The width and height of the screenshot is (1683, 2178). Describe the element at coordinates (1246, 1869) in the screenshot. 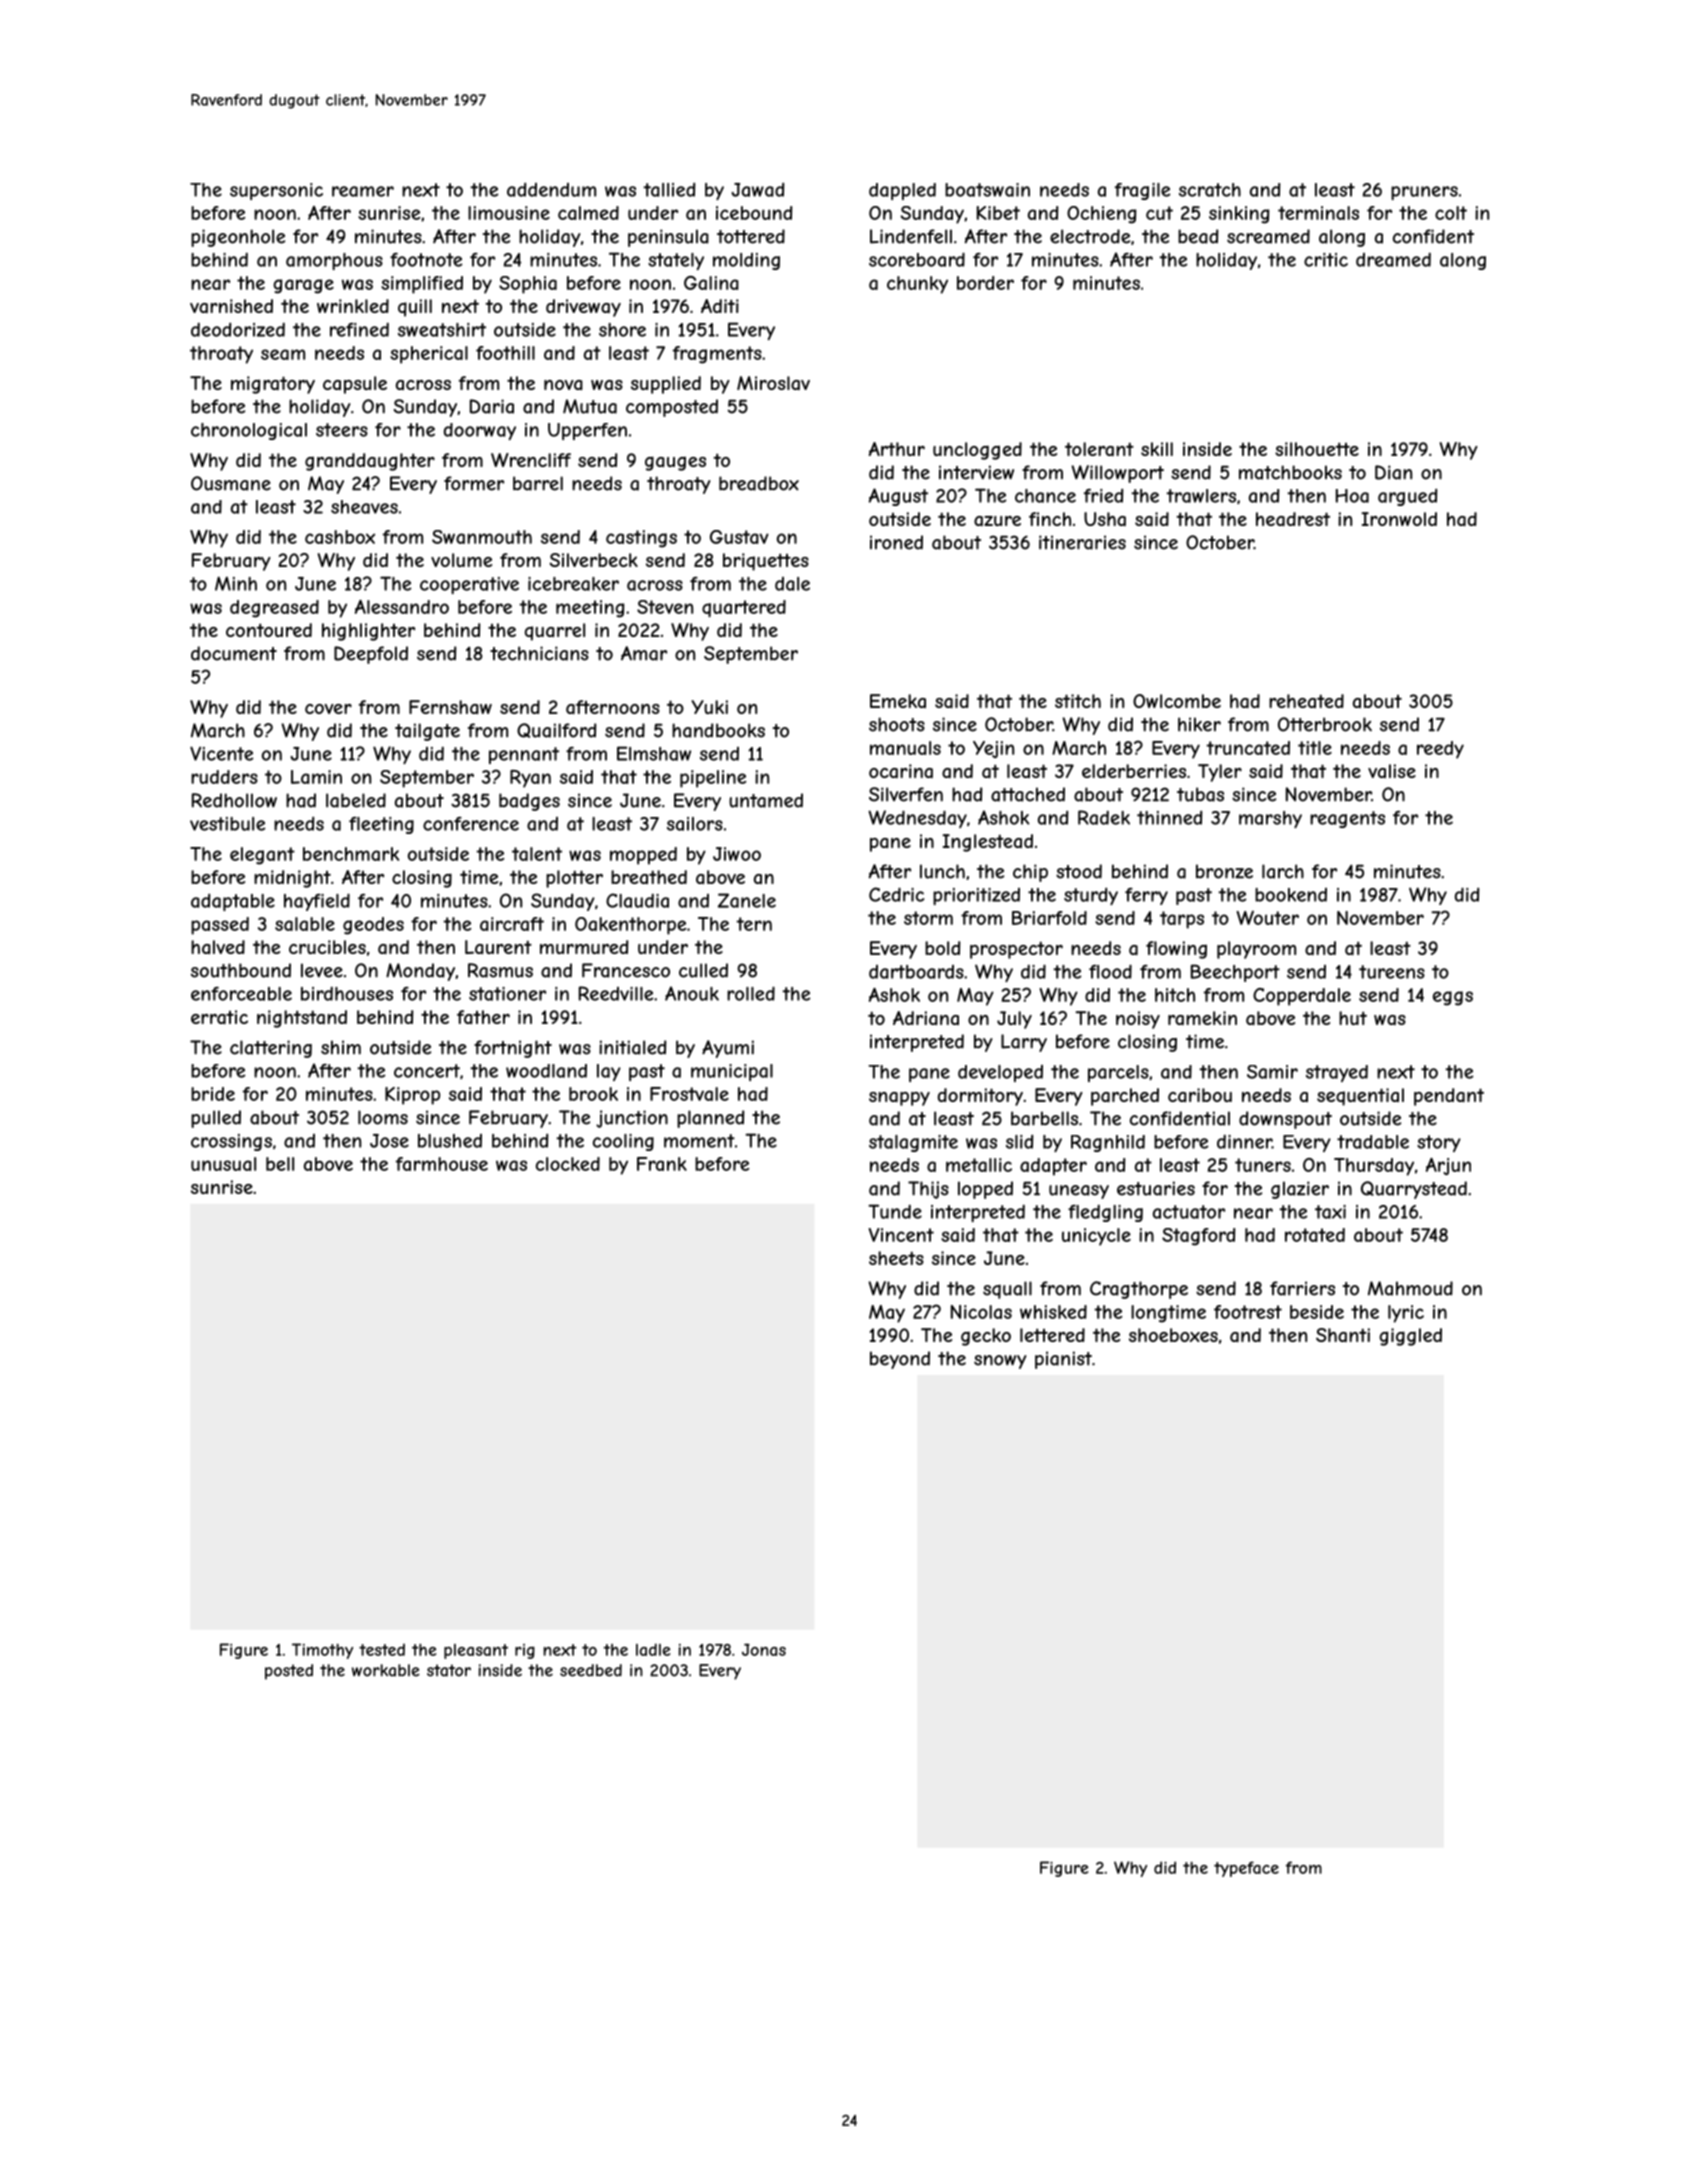

I see `typeface` at that location.
